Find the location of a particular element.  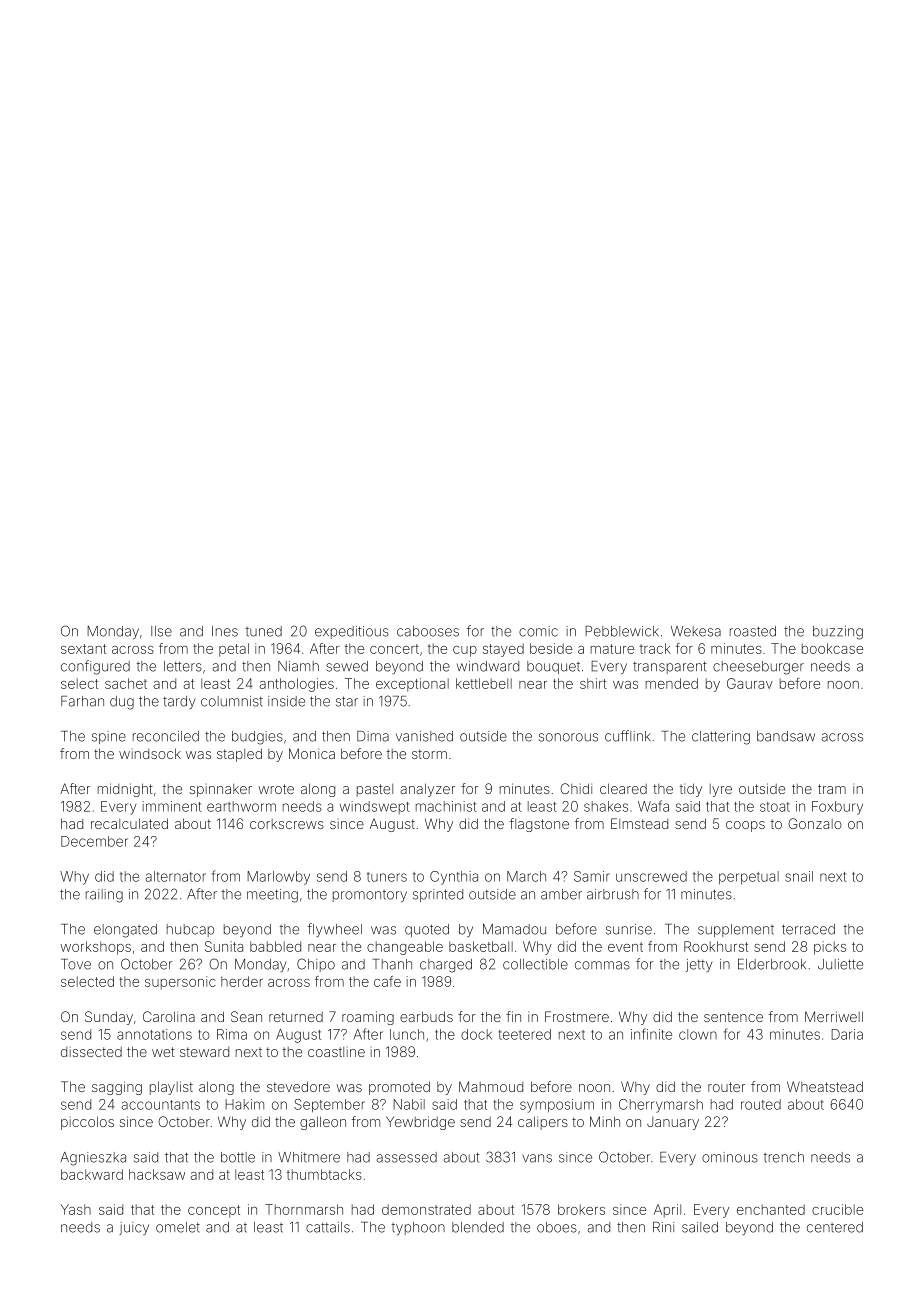

shirt is located at coordinates (593, 683).
